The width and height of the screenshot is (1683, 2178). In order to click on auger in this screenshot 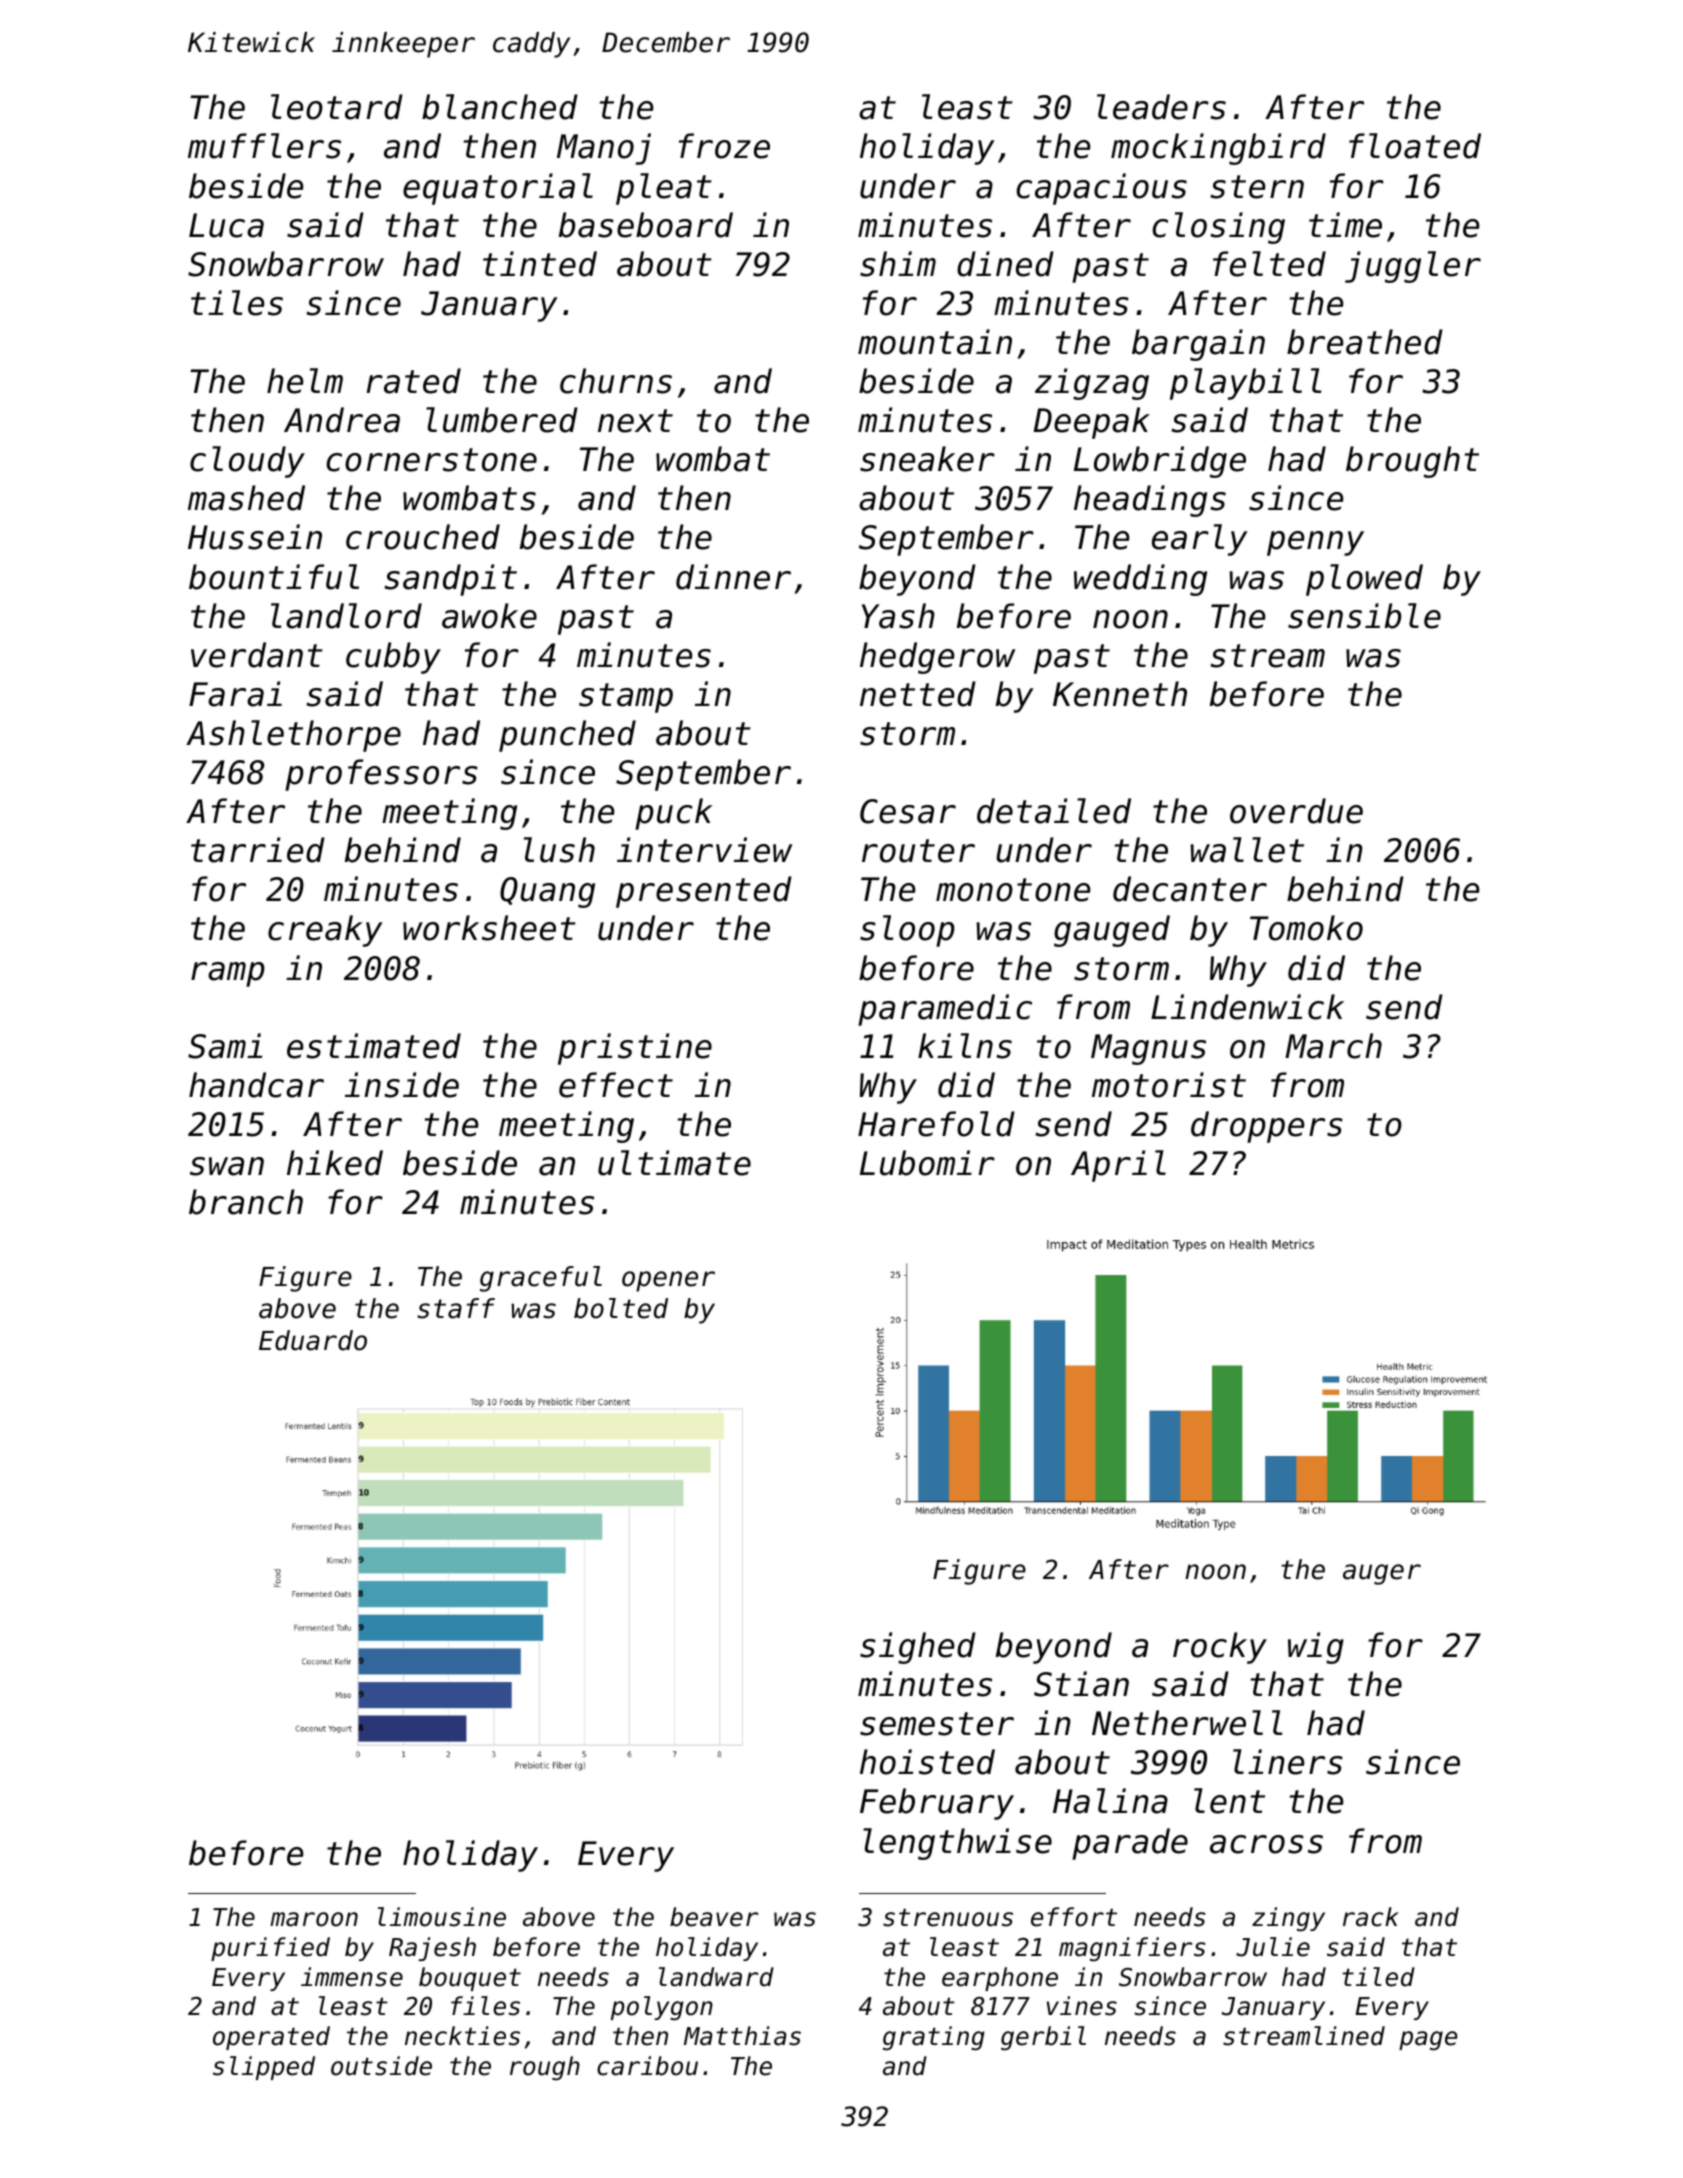, I will do `click(1382, 1574)`.
